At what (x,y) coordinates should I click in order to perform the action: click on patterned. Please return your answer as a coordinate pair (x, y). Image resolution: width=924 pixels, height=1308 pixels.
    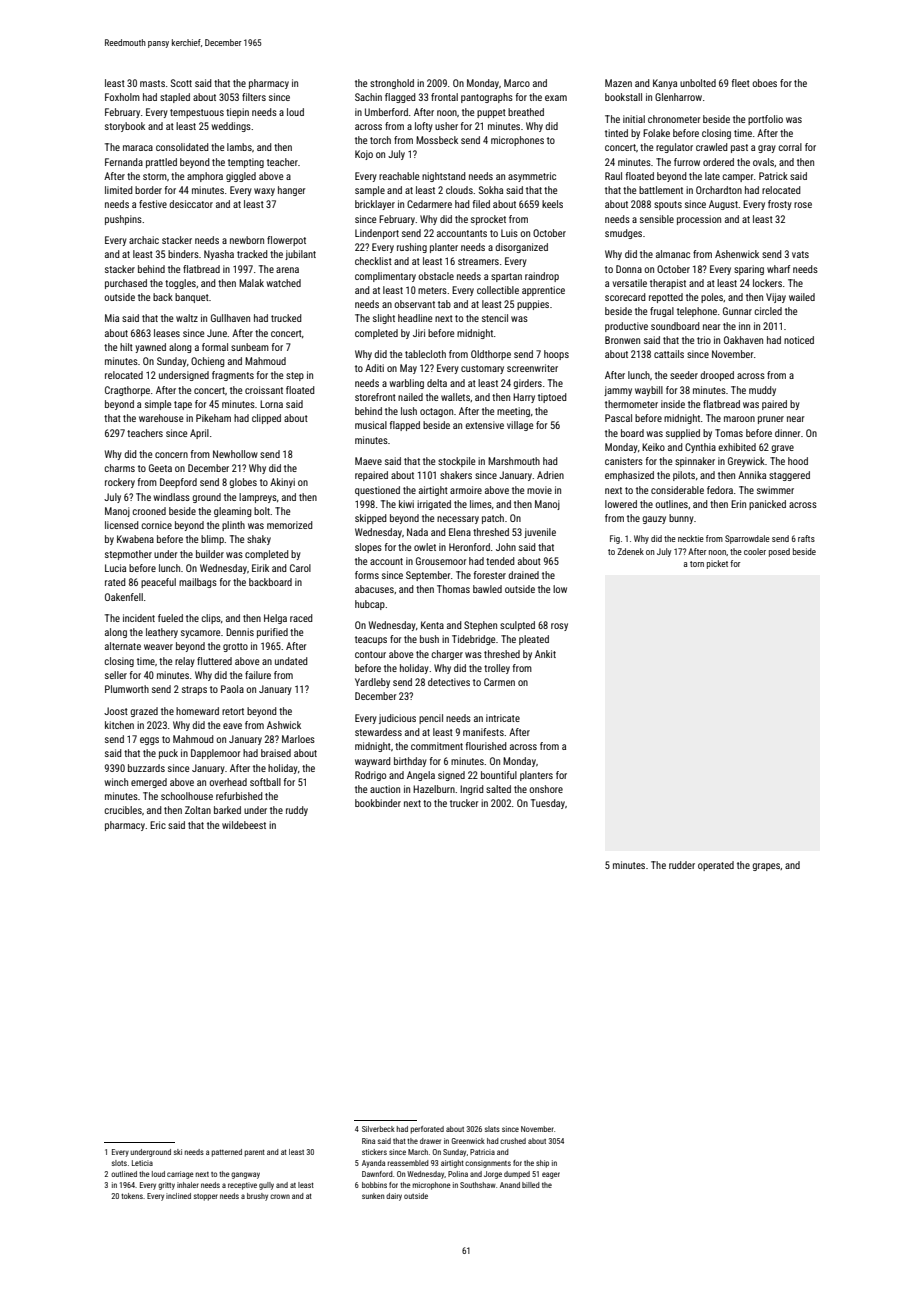
    Looking at the image, I should click on (227, 1153).
